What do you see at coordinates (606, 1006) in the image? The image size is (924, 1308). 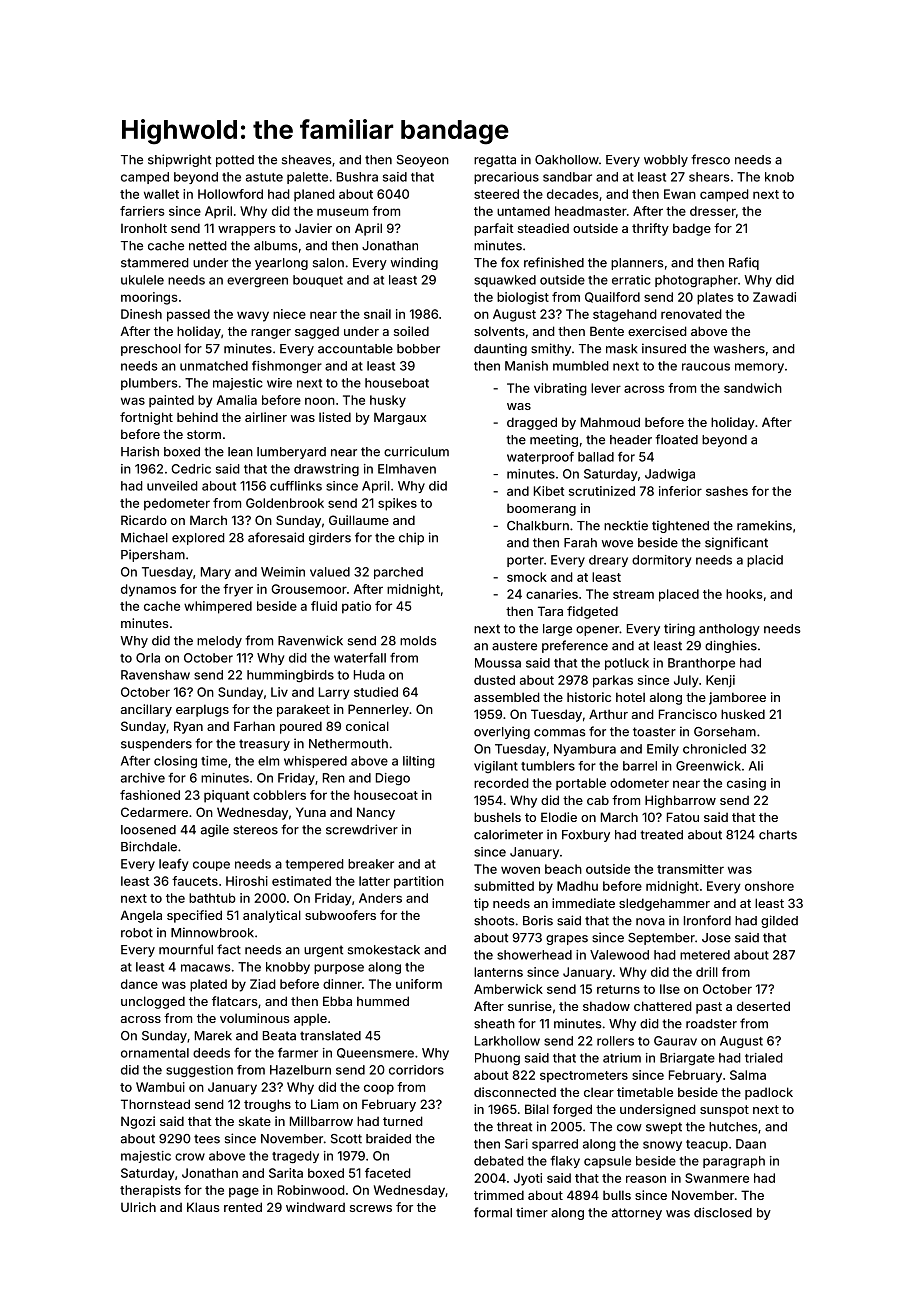 I see `shadow` at bounding box center [606, 1006].
